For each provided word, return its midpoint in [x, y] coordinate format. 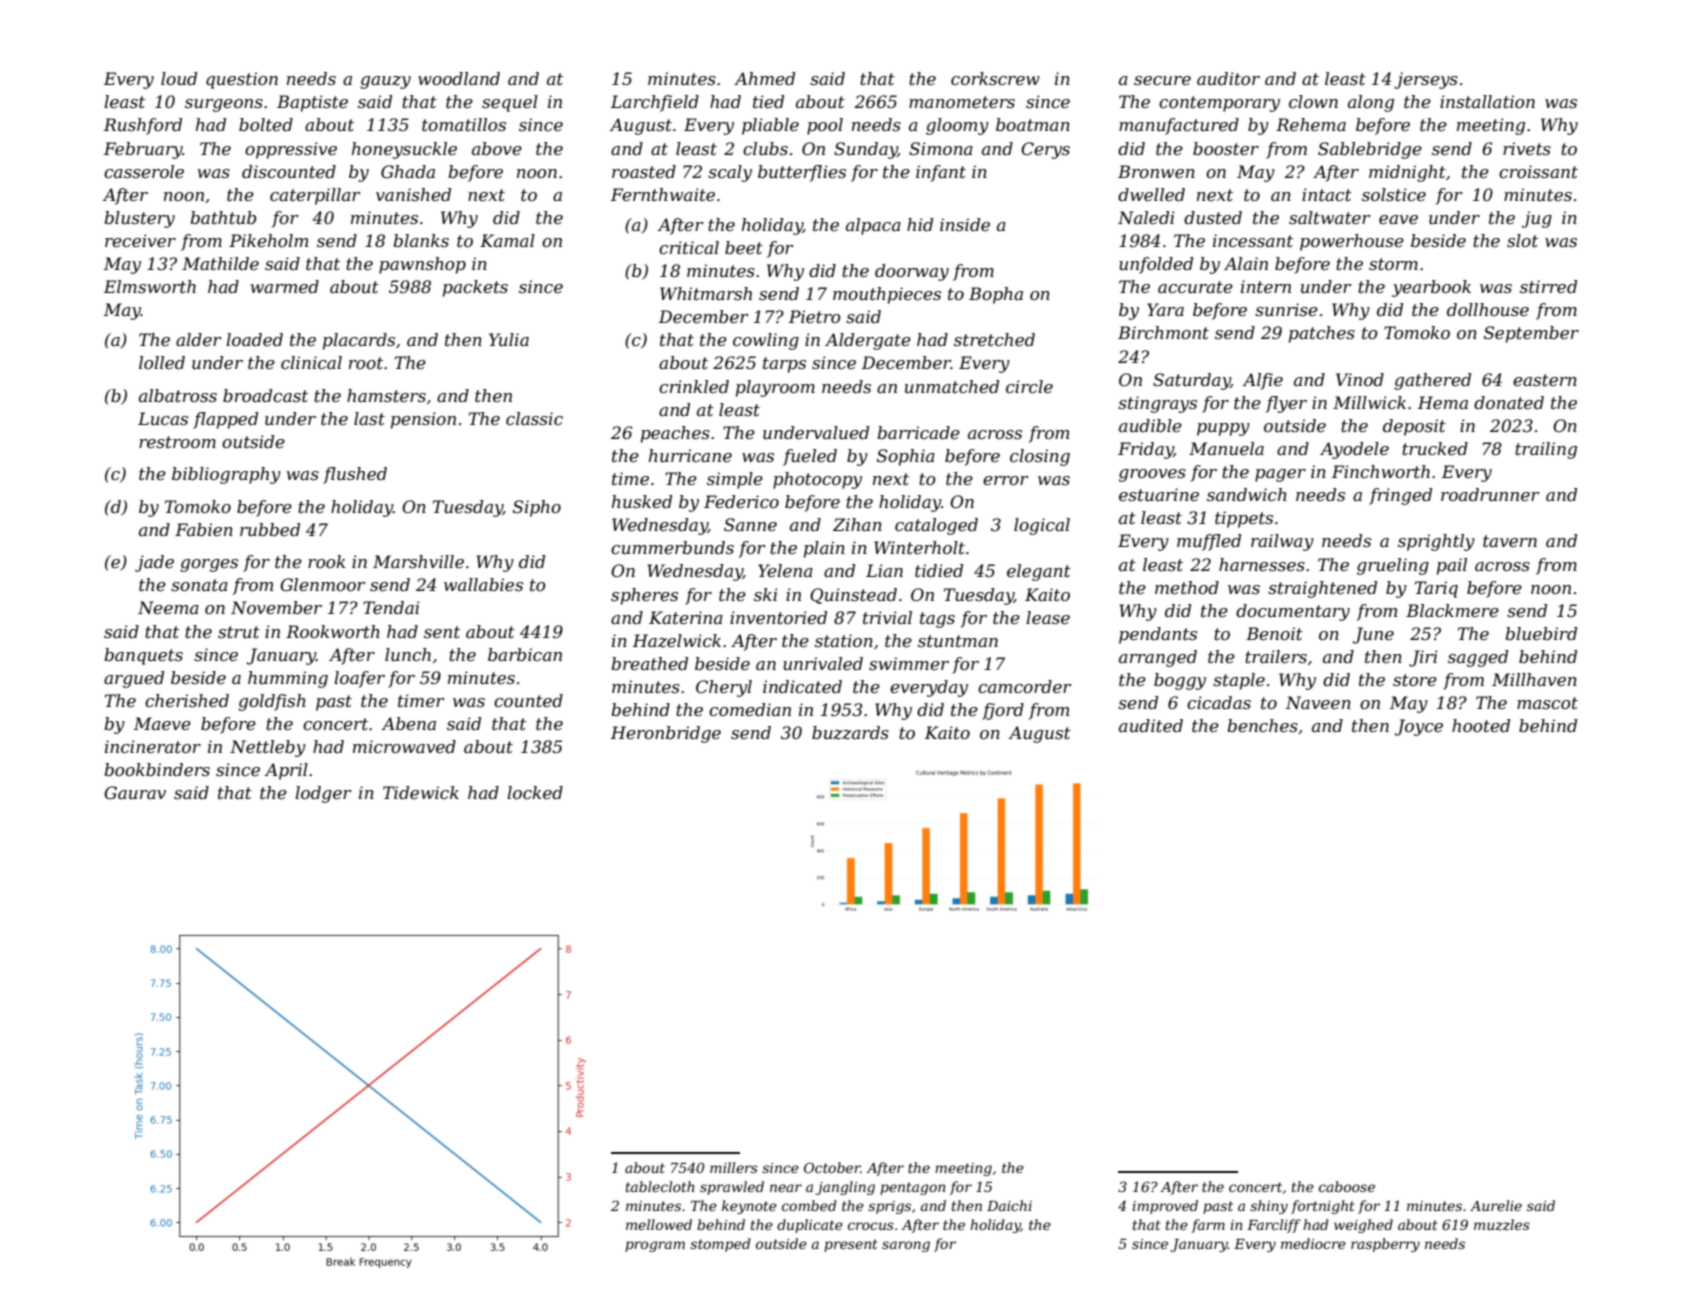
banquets [143, 656]
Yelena [785, 570]
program [655, 1246]
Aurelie [1496, 1205]
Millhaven [1534, 679]
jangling [845, 1188]
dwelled [1151, 194]
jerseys [1426, 80]
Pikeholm [268, 240]
